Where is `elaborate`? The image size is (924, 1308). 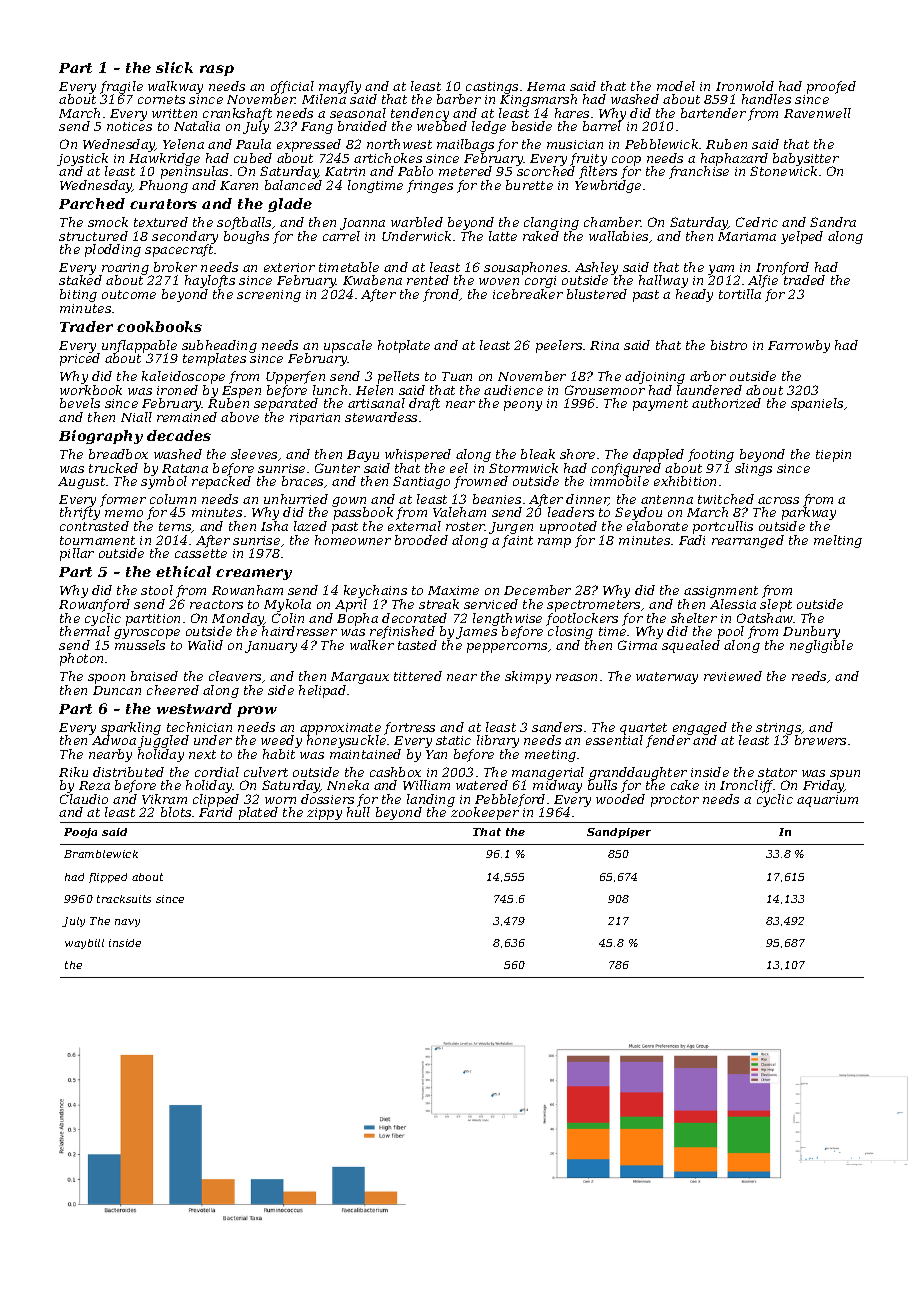 elaborate is located at coordinates (657, 526).
